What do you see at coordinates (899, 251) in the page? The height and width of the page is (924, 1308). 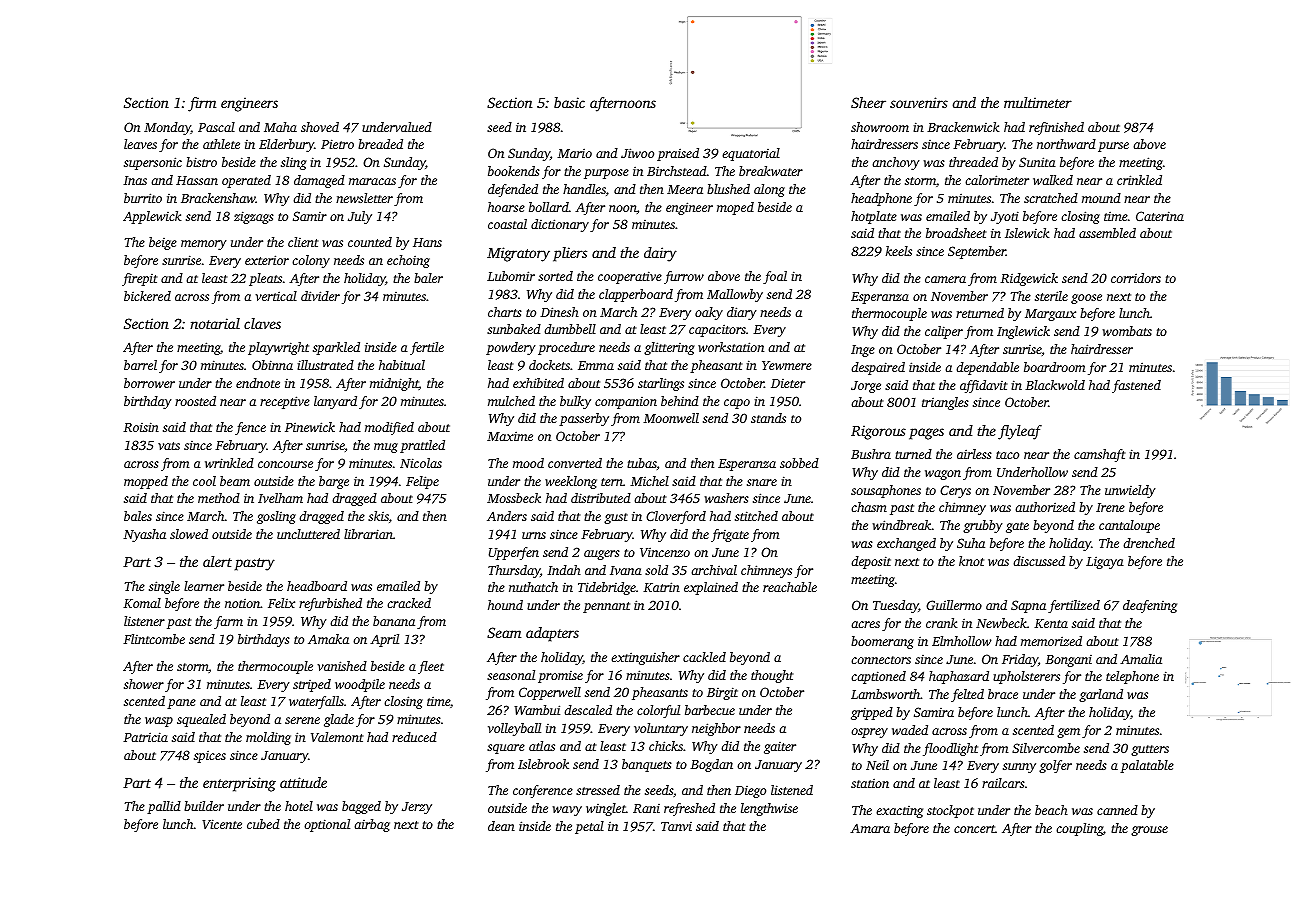 I see `keels` at bounding box center [899, 251].
